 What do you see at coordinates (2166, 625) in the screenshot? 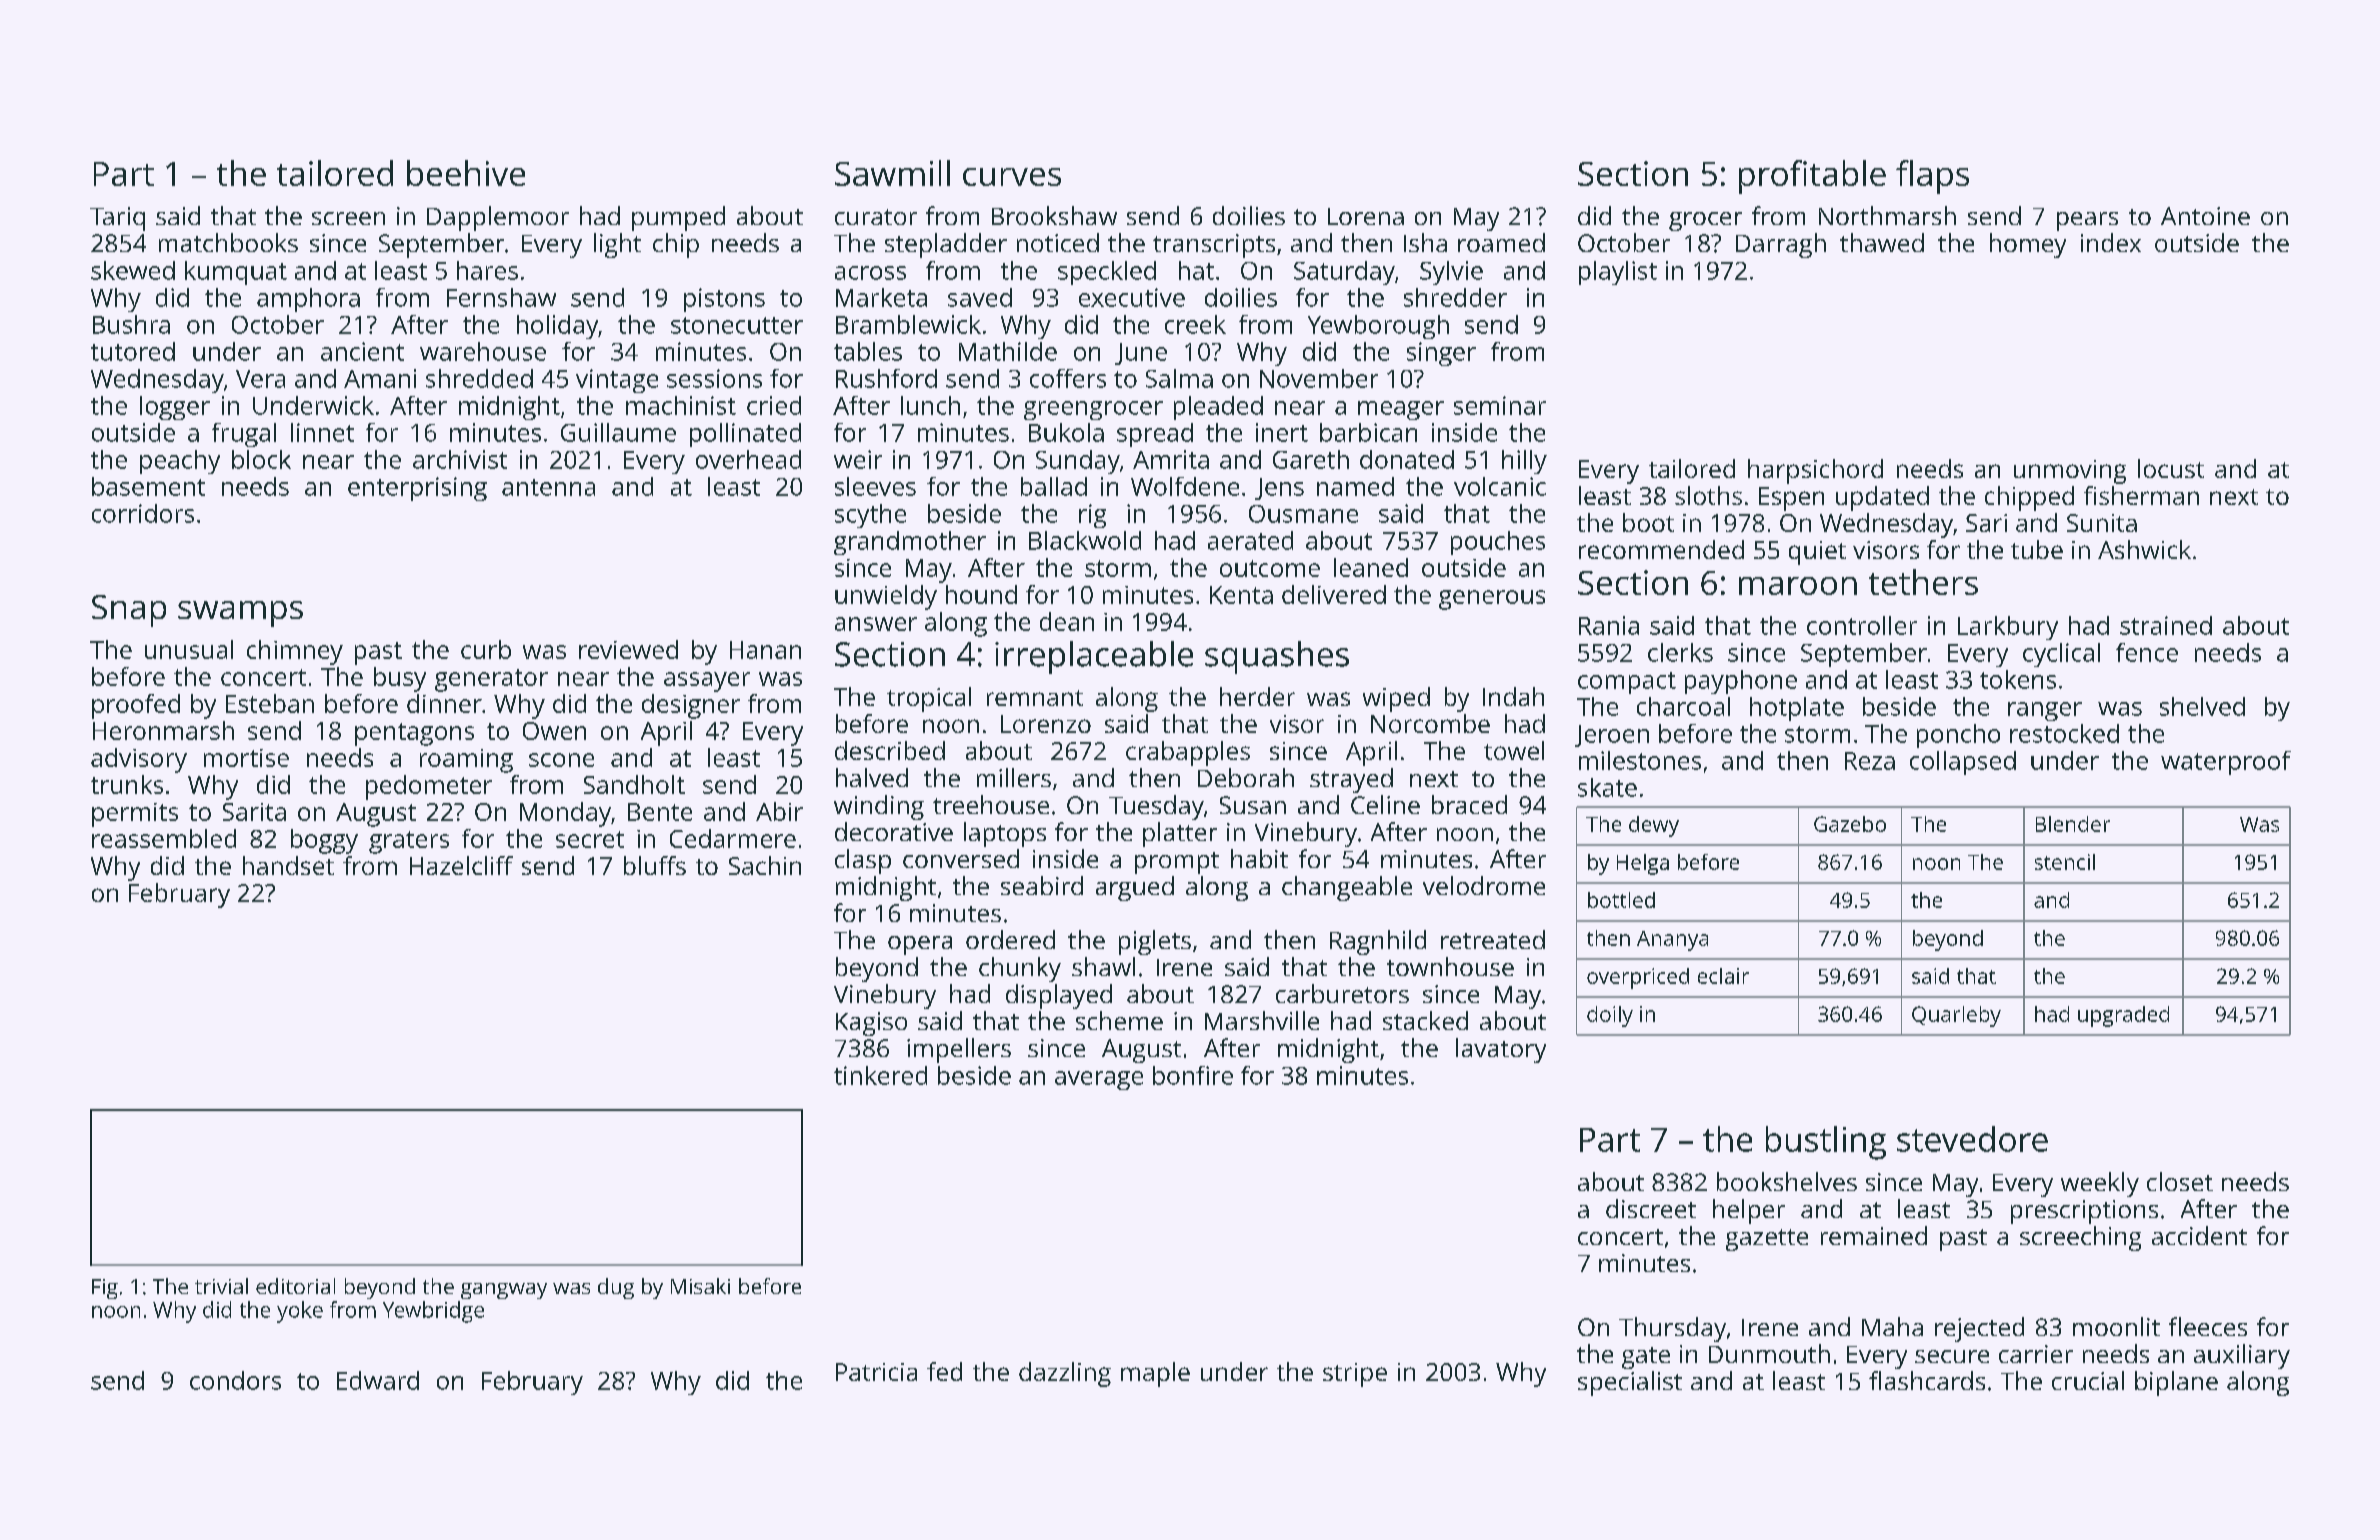
I see `strained` at bounding box center [2166, 625].
